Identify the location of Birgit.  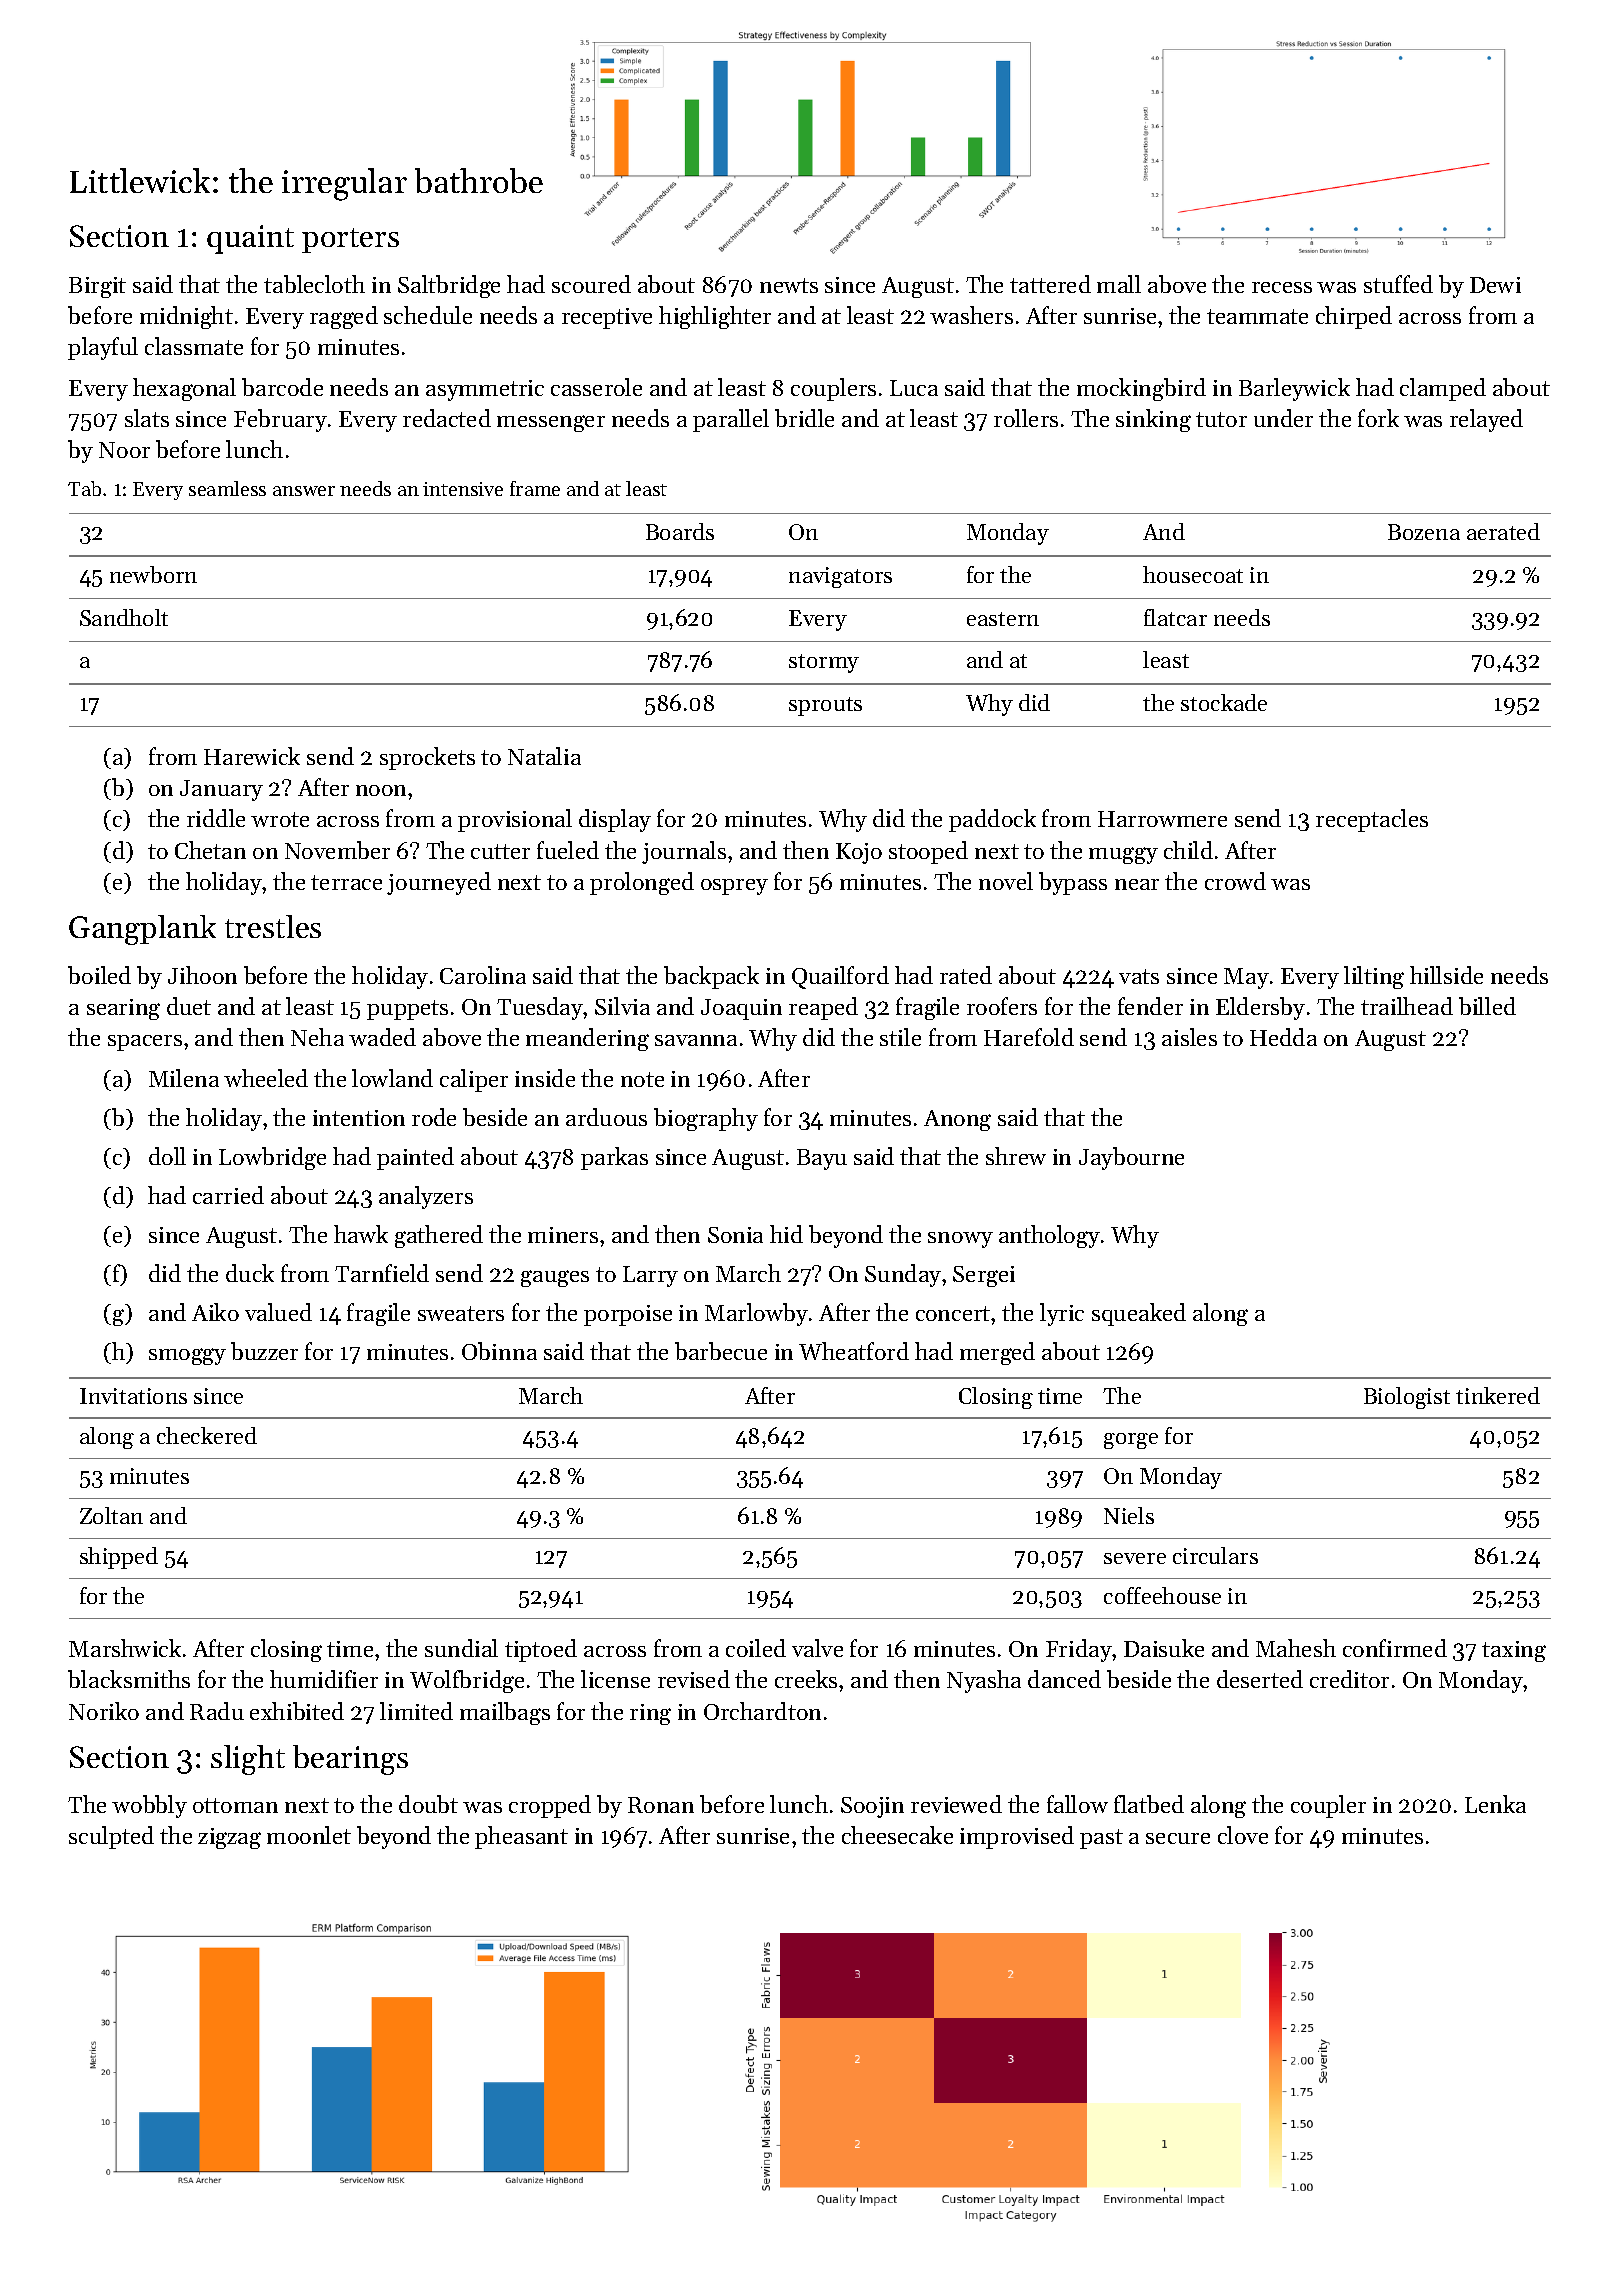
(97, 287).
